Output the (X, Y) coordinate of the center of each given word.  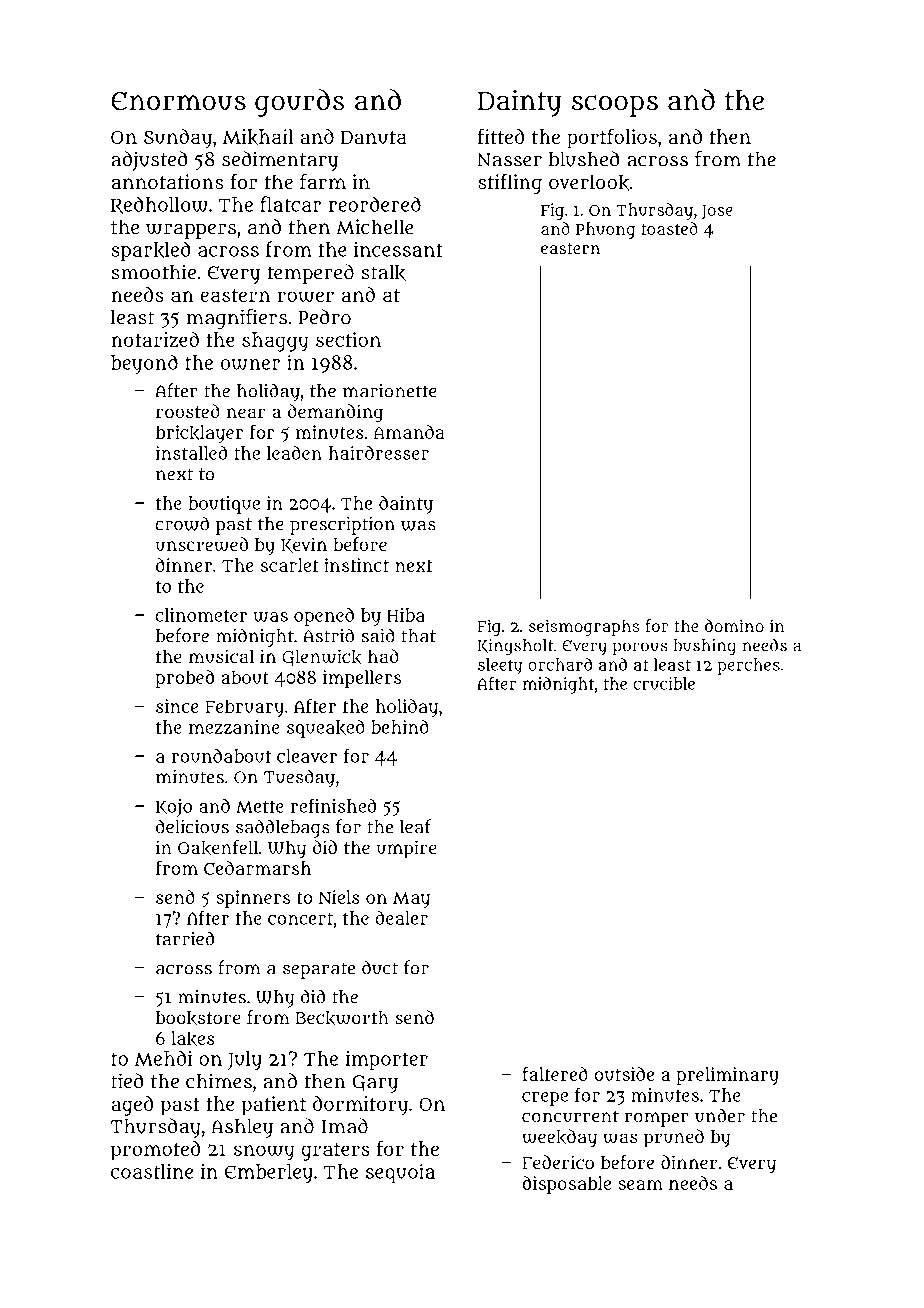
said (378, 635)
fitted (501, 136)
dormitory (360, 1106)
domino (734, 625)
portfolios (612, 138)
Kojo (174, 808)
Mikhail (258, 137)
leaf (415, 826)
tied (127, 1081)
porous (640, 649)
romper (657, 1119)
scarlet (290, 565)
